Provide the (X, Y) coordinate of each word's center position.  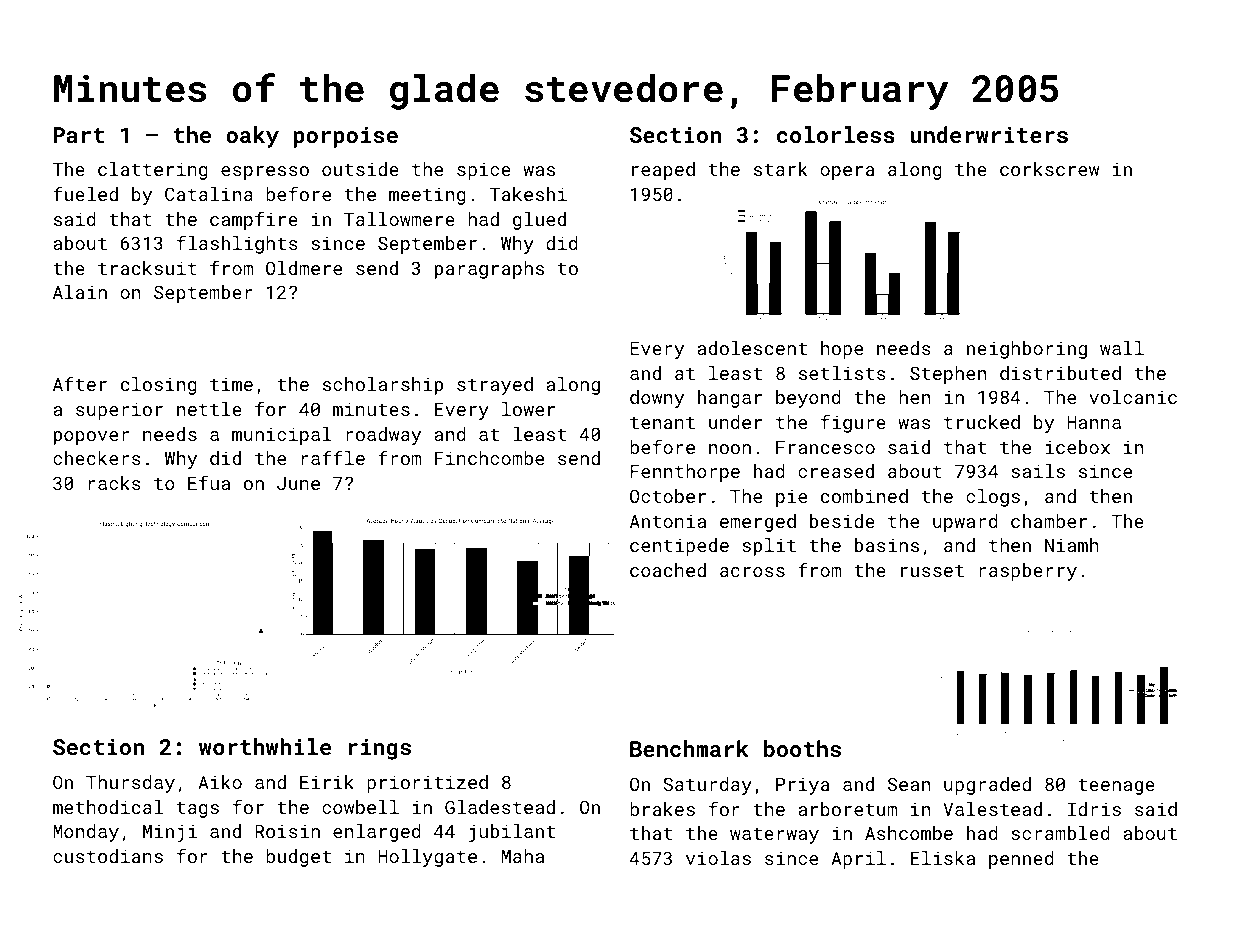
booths (802, 748)
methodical (108, 807)
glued (539, 221)
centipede (679, 547)
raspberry (1028, 572)
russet (932, 571)
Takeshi (528, 194)
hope (842, 350)
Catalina (209, 194)
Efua (209, 482)
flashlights (237, 244)
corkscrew (1049, 169)
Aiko (220, 782)
